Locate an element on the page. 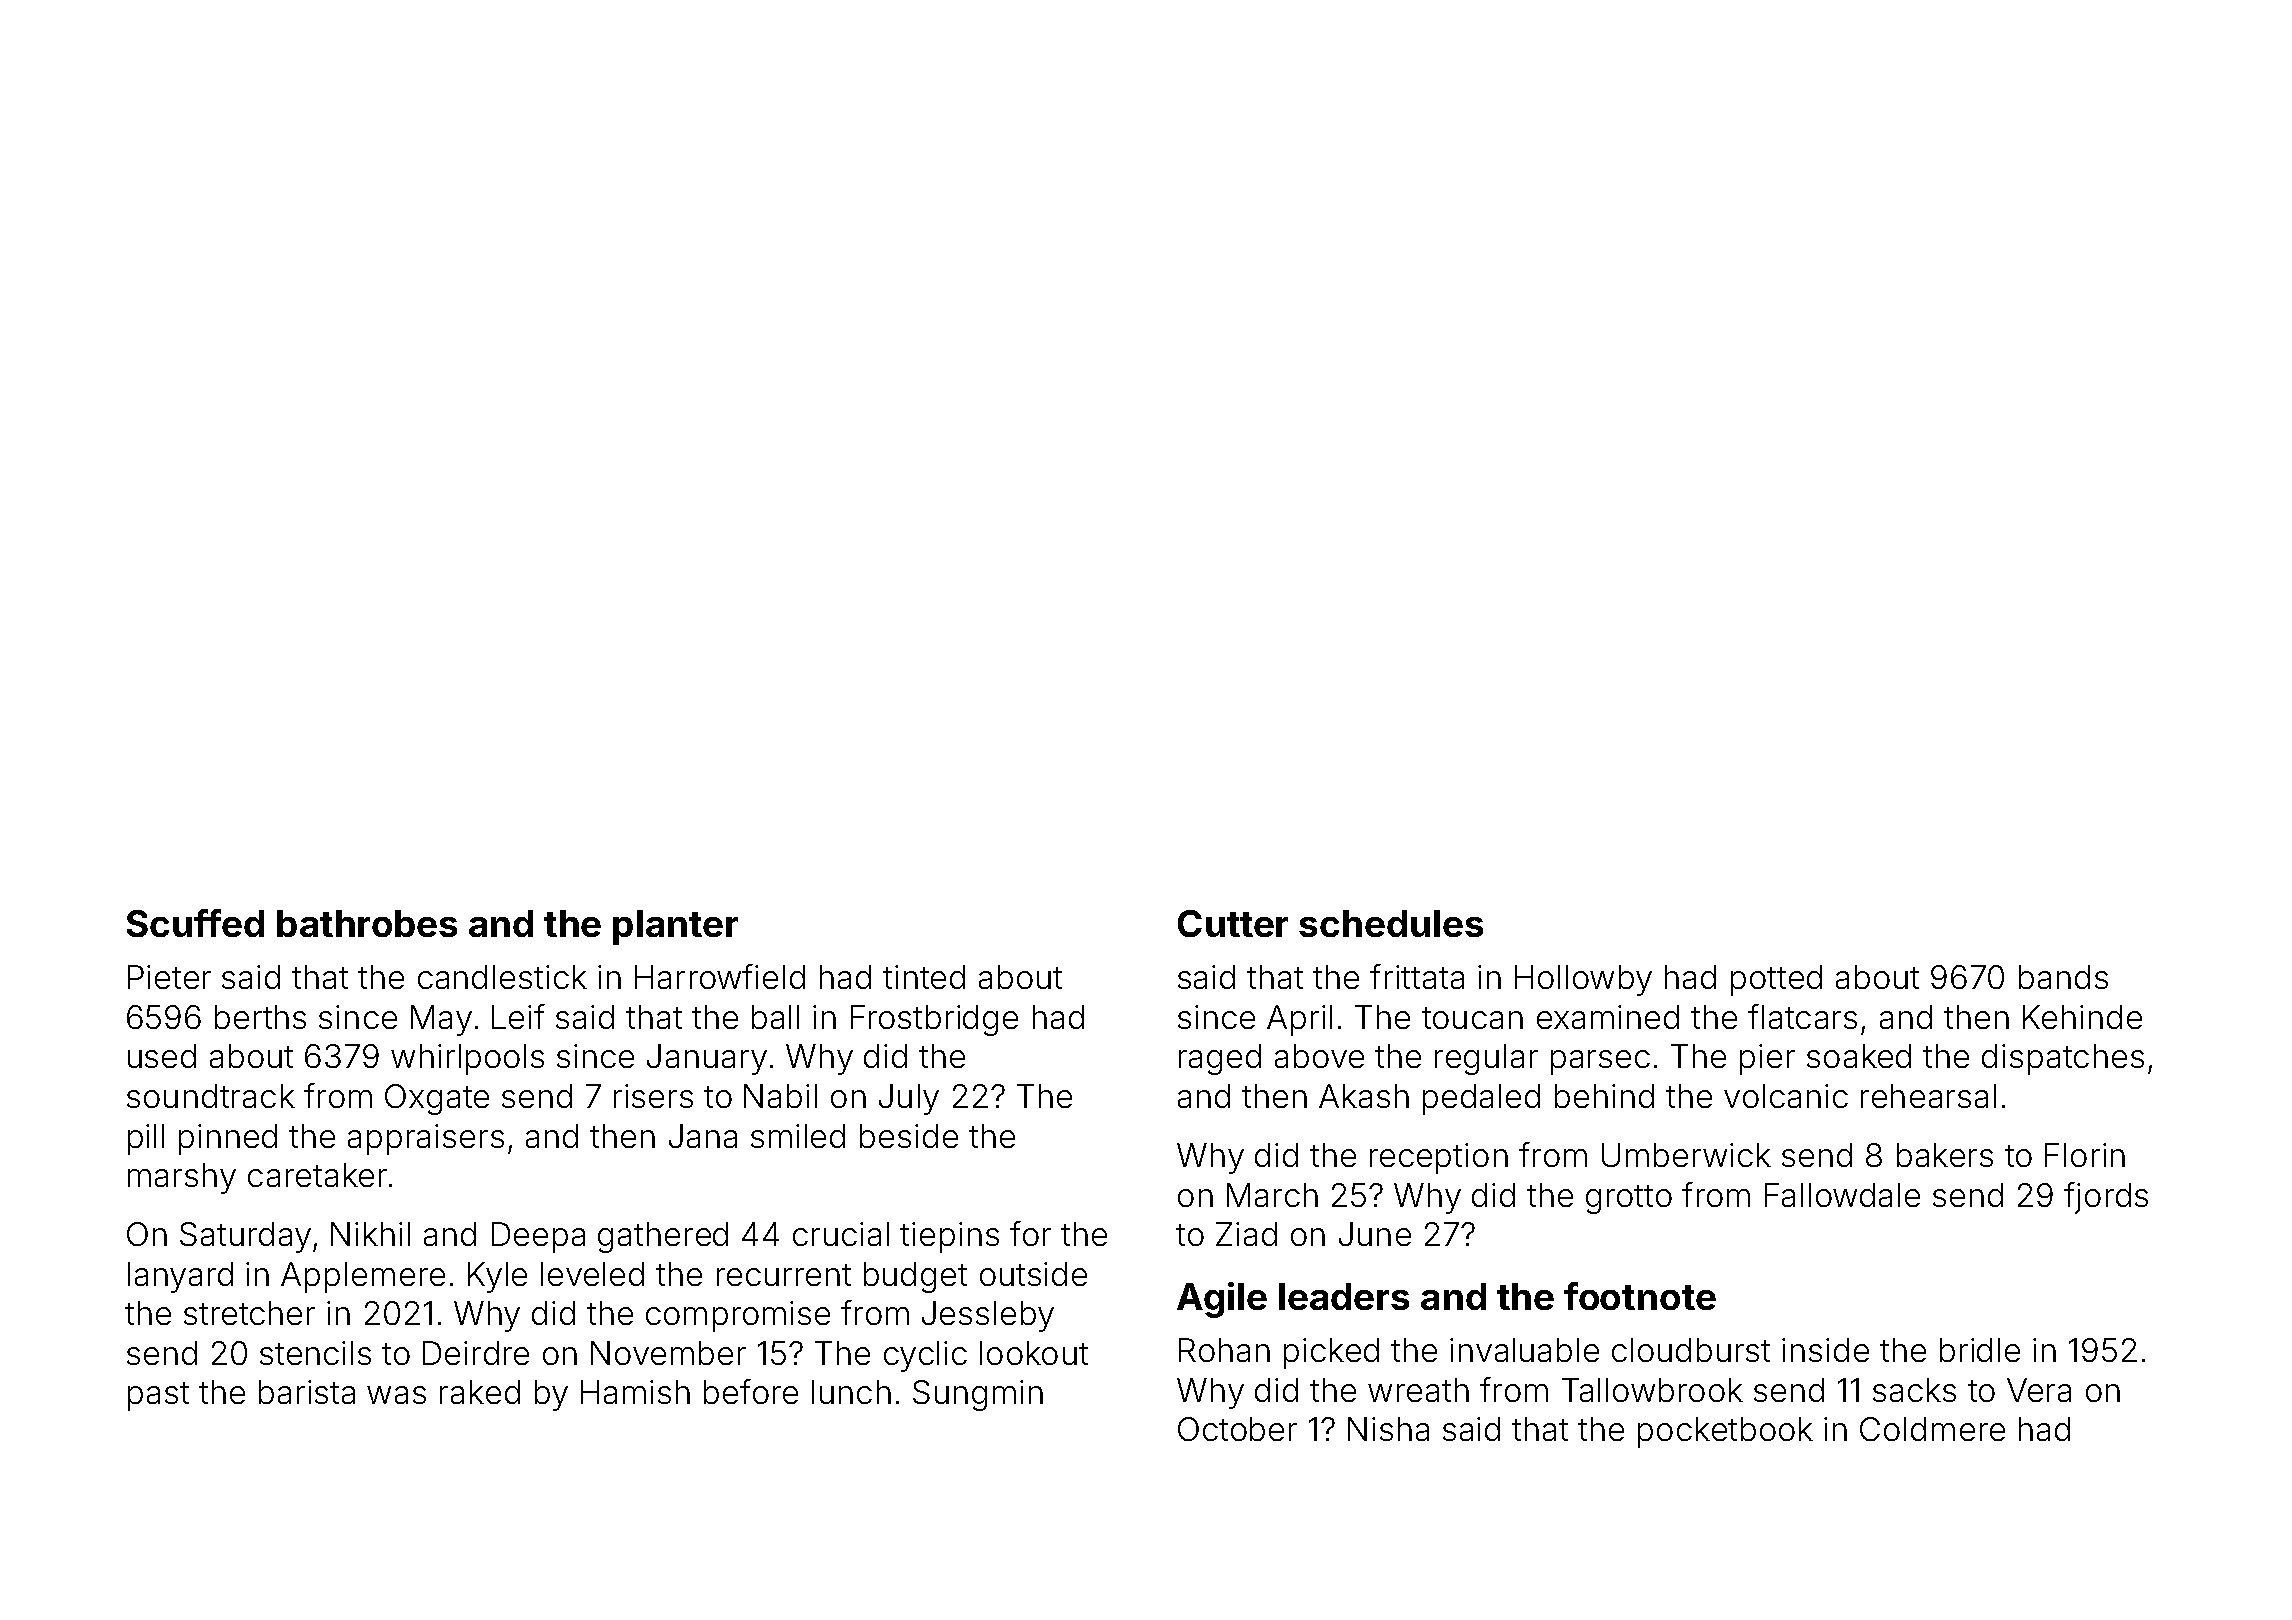 Image resolution: width=2292 pixels, height=1620 pixels. Cutter is located at coordinates (1233, 923).
